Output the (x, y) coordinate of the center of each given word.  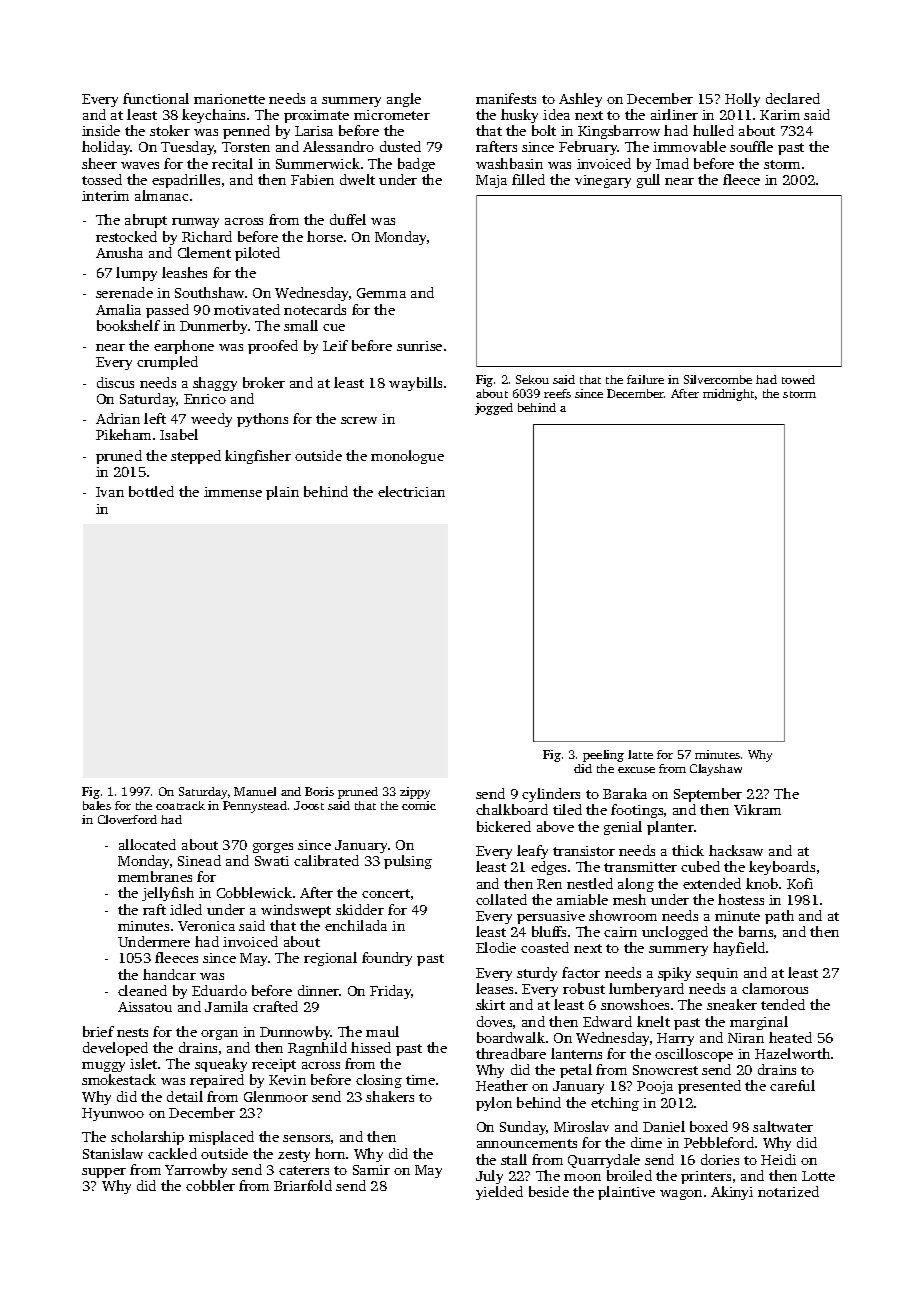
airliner (674, 114)
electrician (411, 491)
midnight (728, 395)
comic (419, 805)
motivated (247, 309)
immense (233, 492)
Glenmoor (276, 1096)
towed (798, 379)
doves (494, 1021)
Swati (272, 861)
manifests (506, 98)
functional (156, 98)
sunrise (419, 346)
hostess (741, 899)
